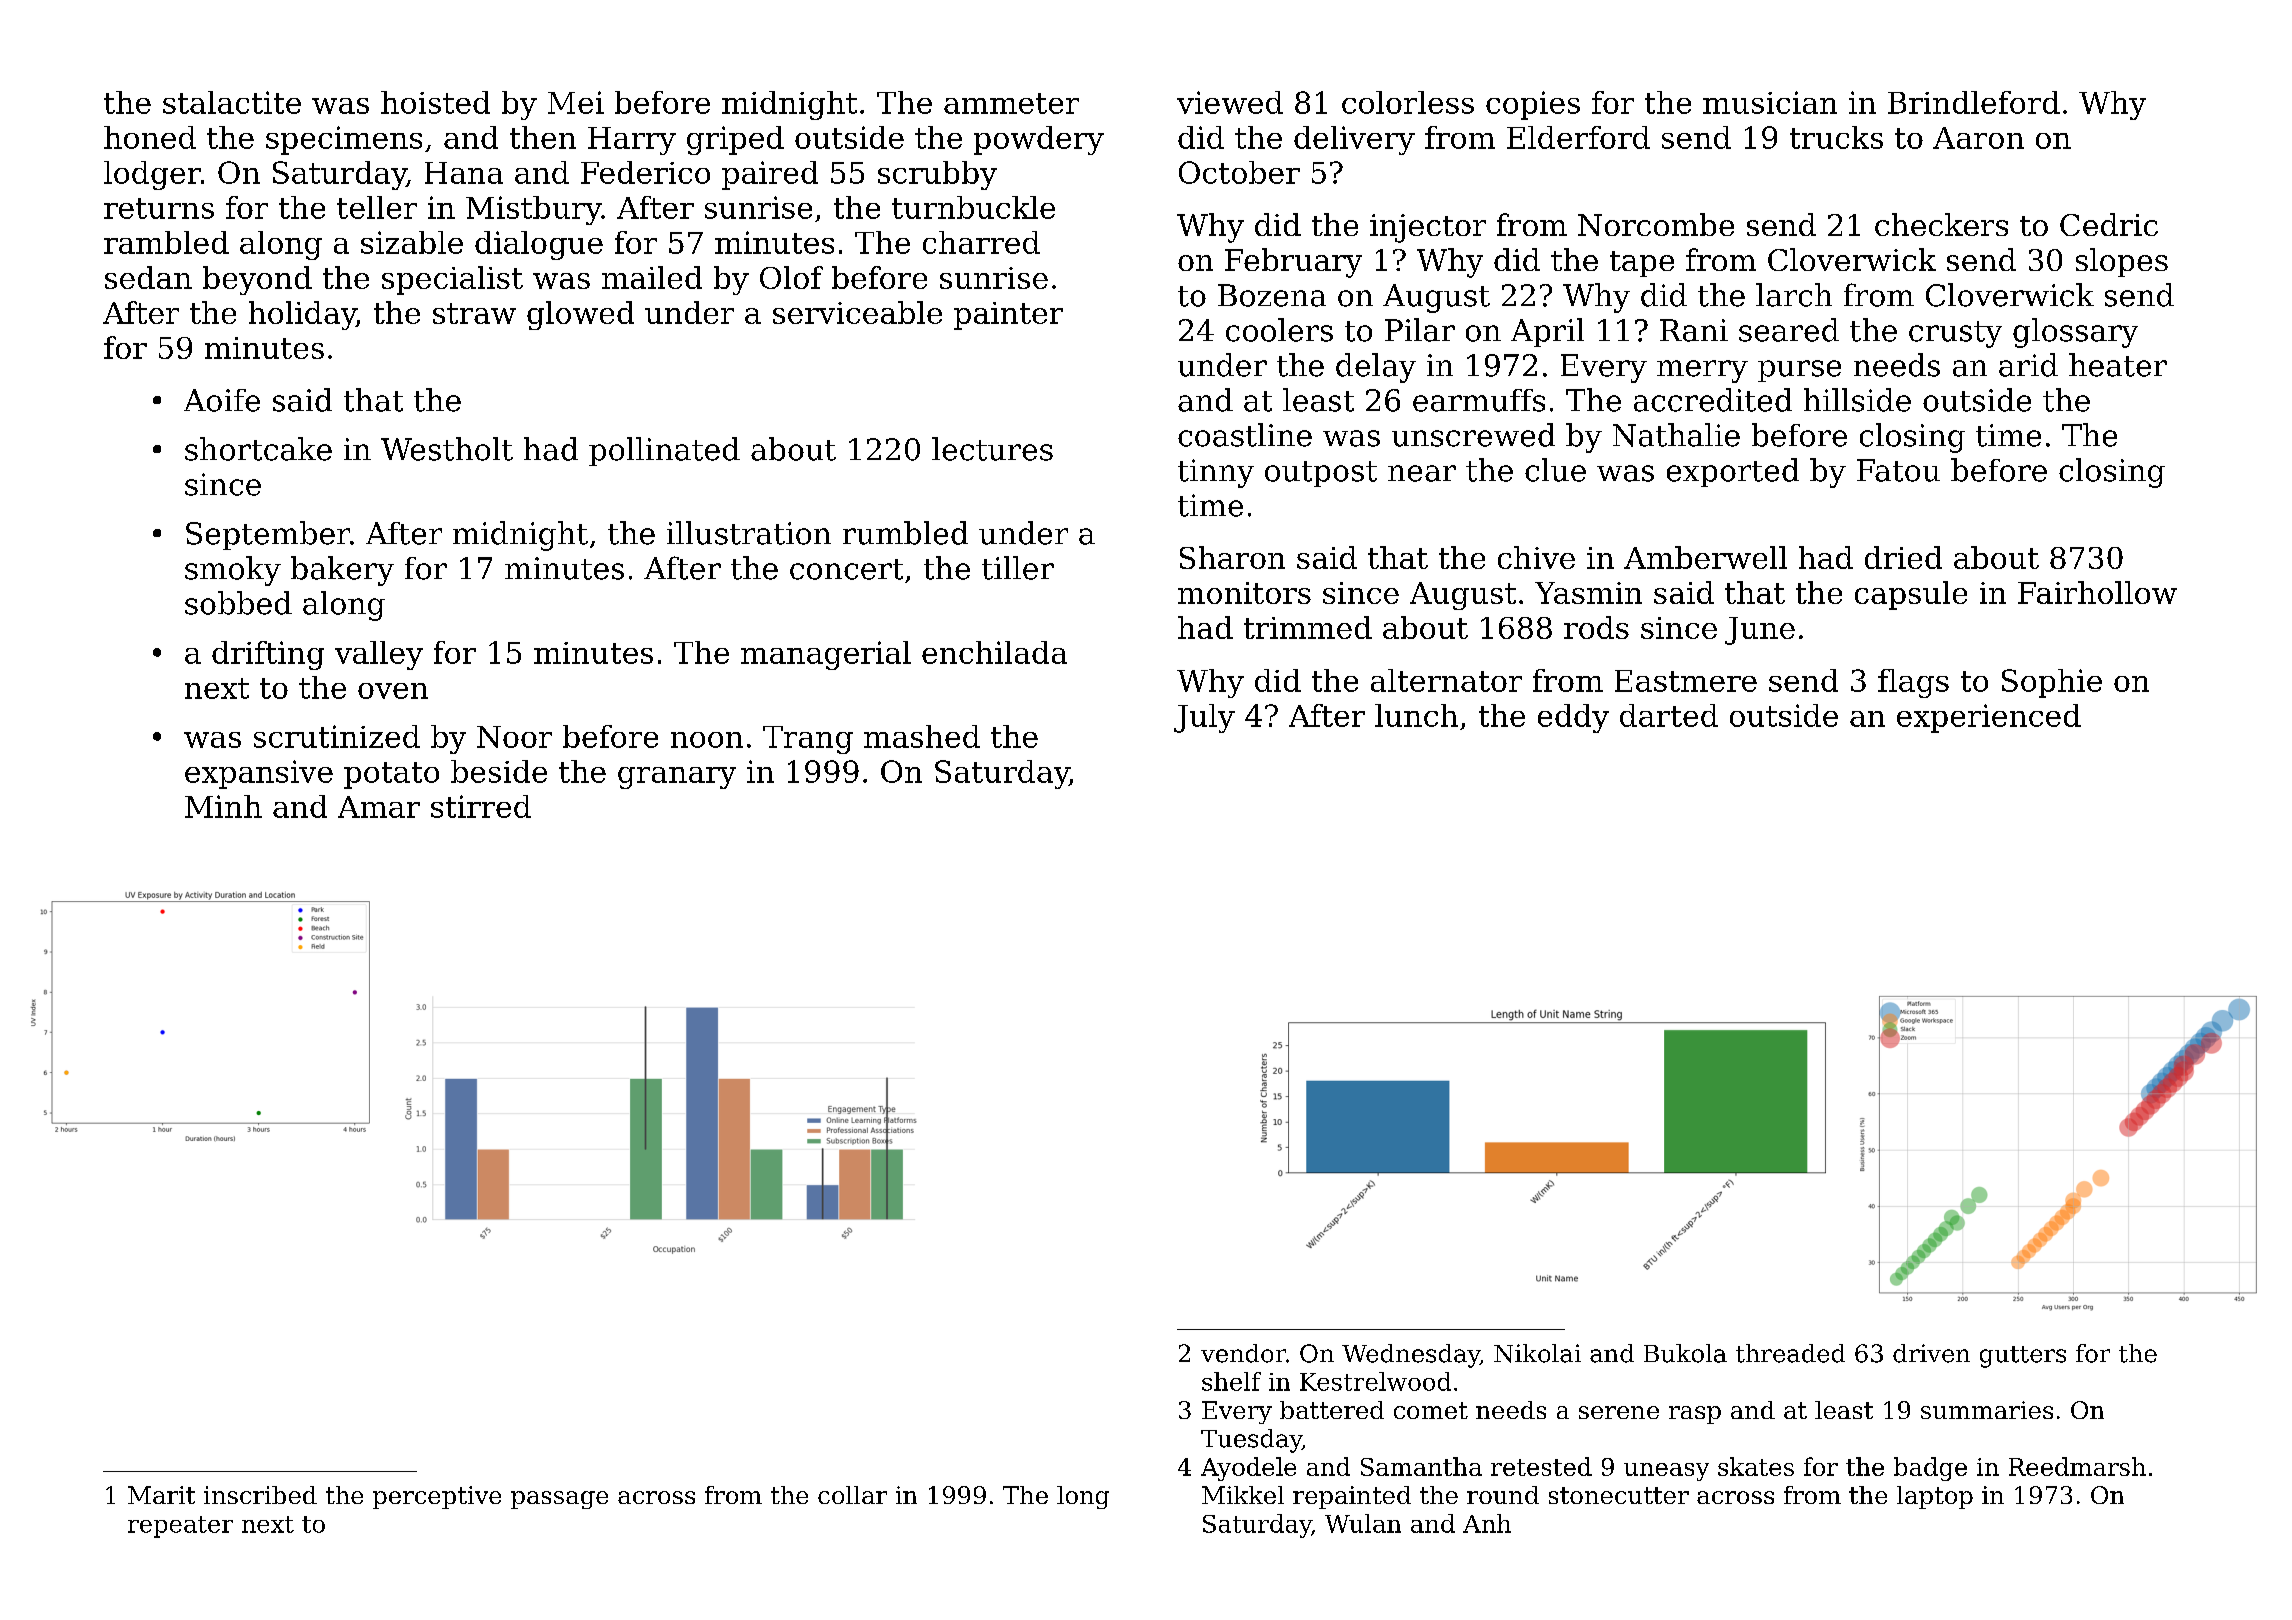 The width and height of the screenshot is (2292, 1620). What do you see at coordinates (1243, 1353) in the screenshot?
I see `vendor` at bounding box center [1243, 1353].
